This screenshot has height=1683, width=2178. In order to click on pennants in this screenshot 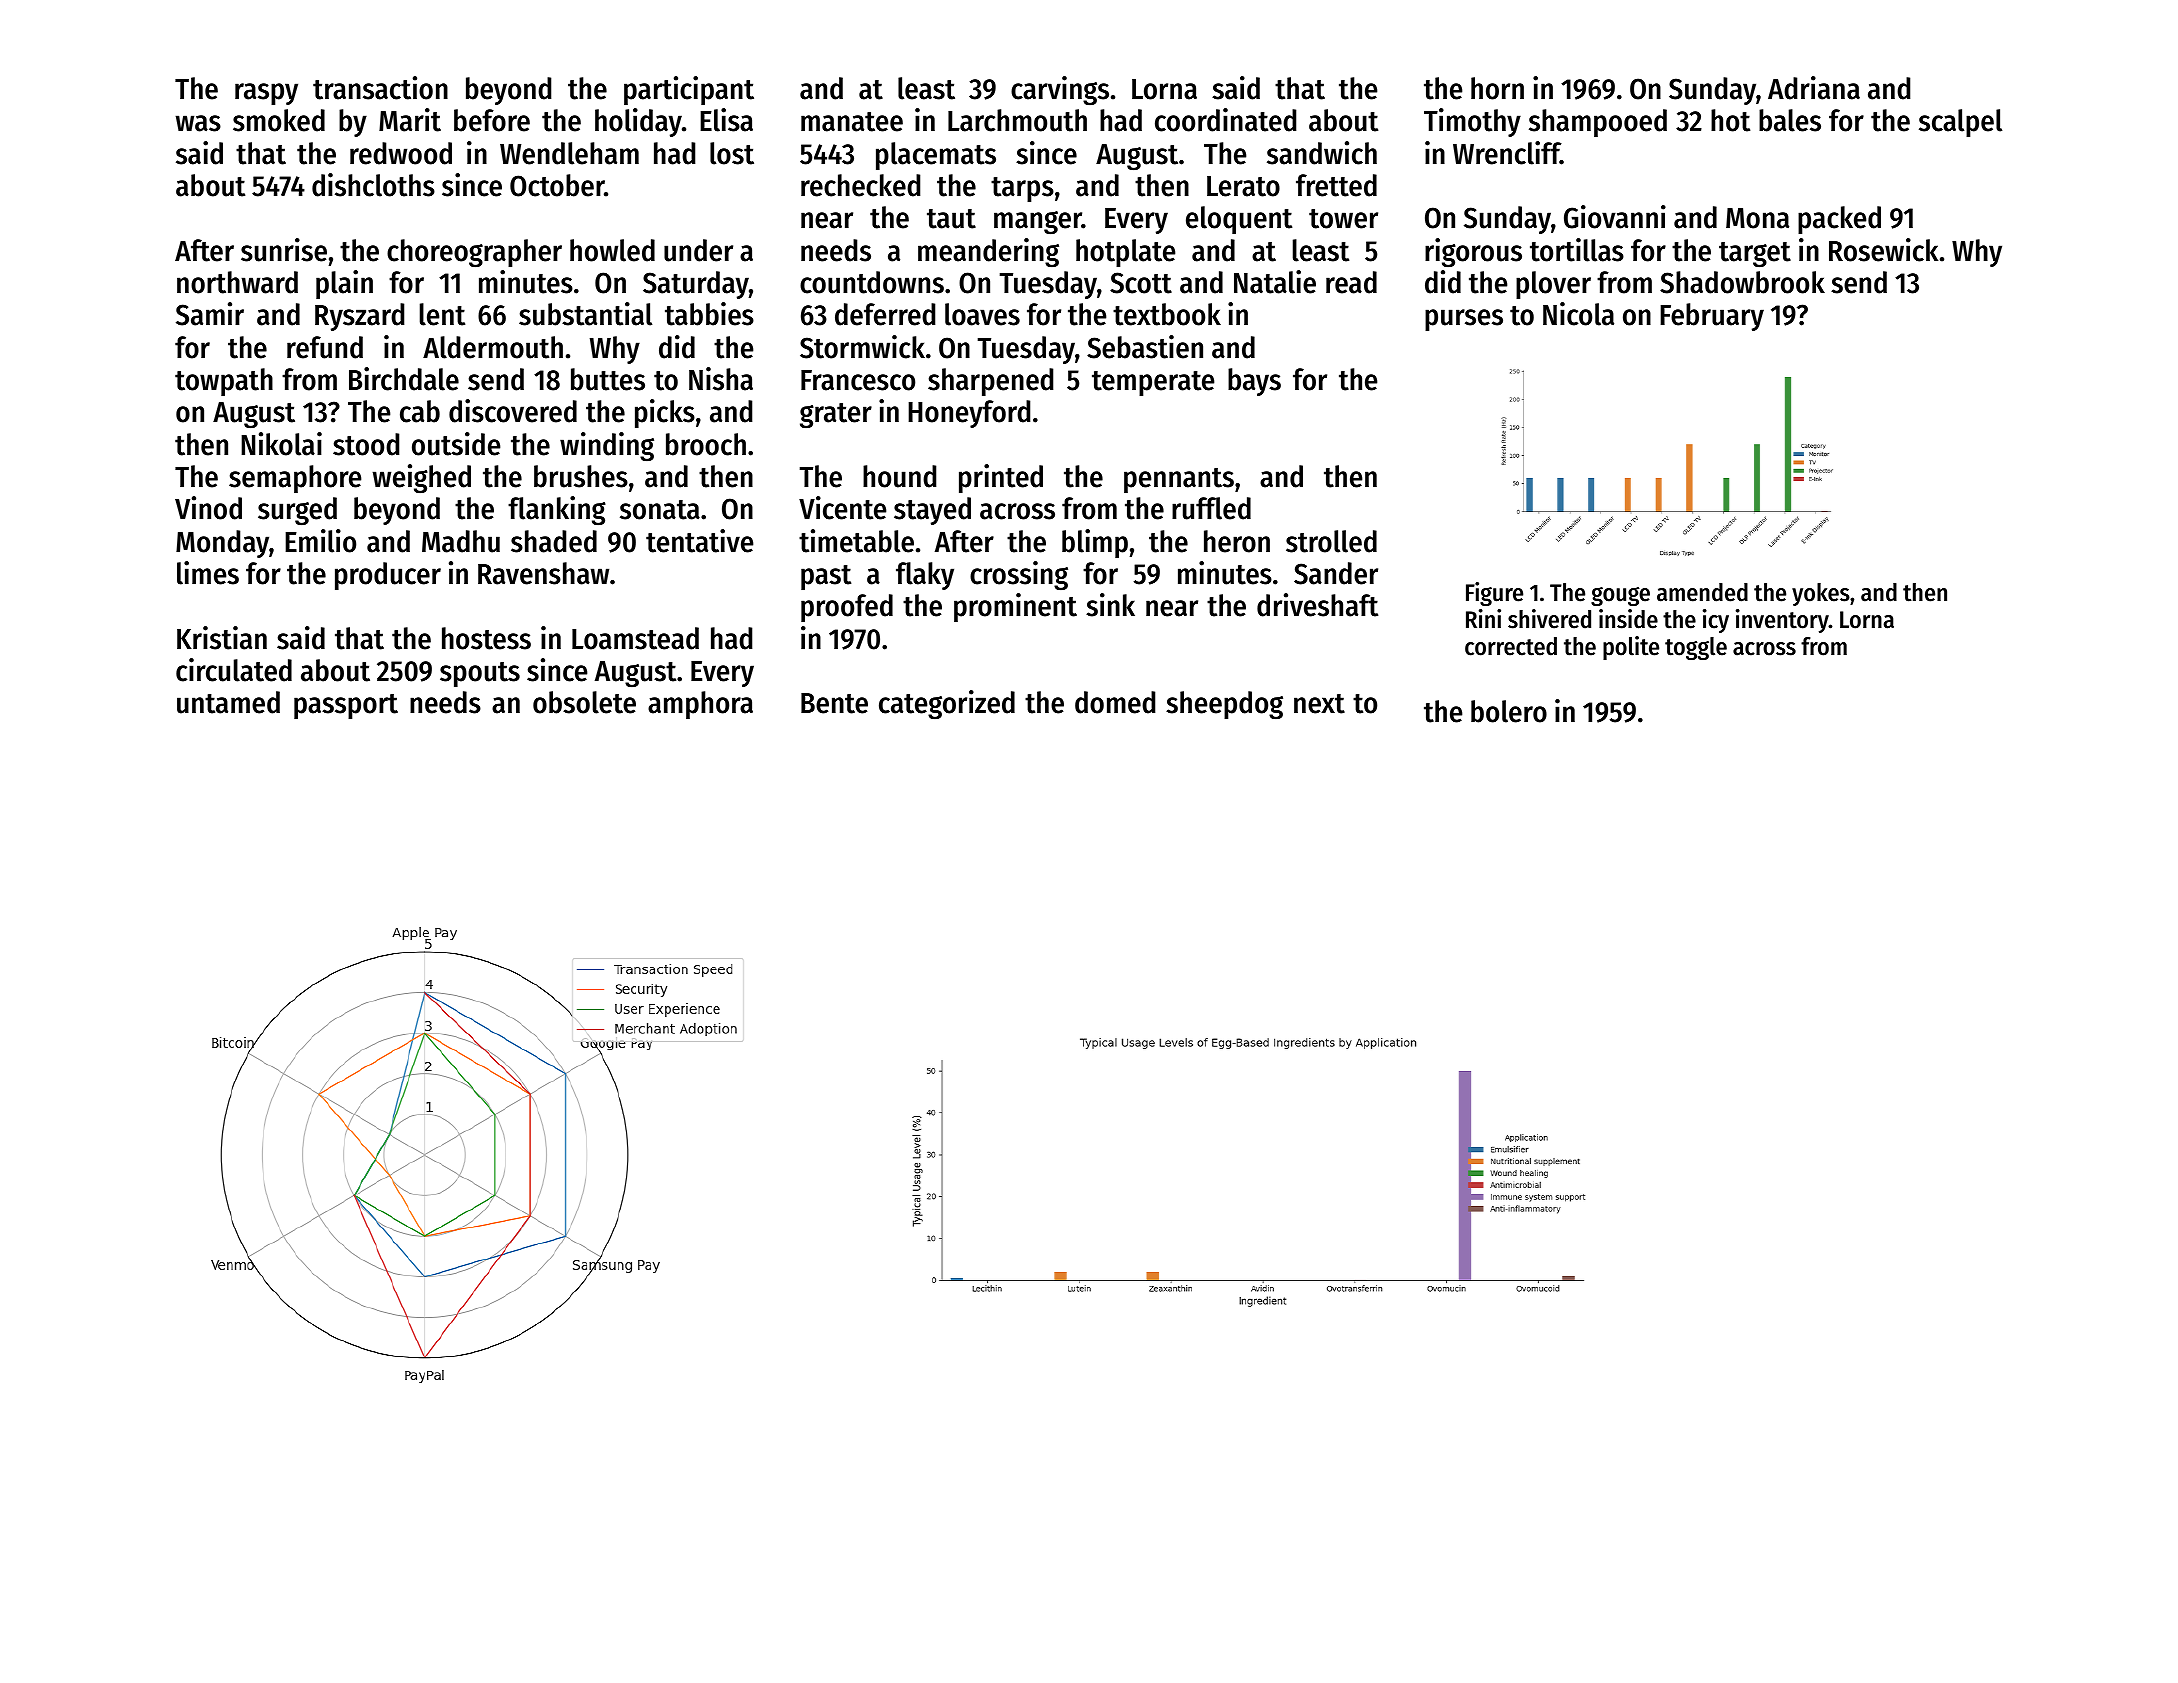, I will do `click(1179, 480)`.
